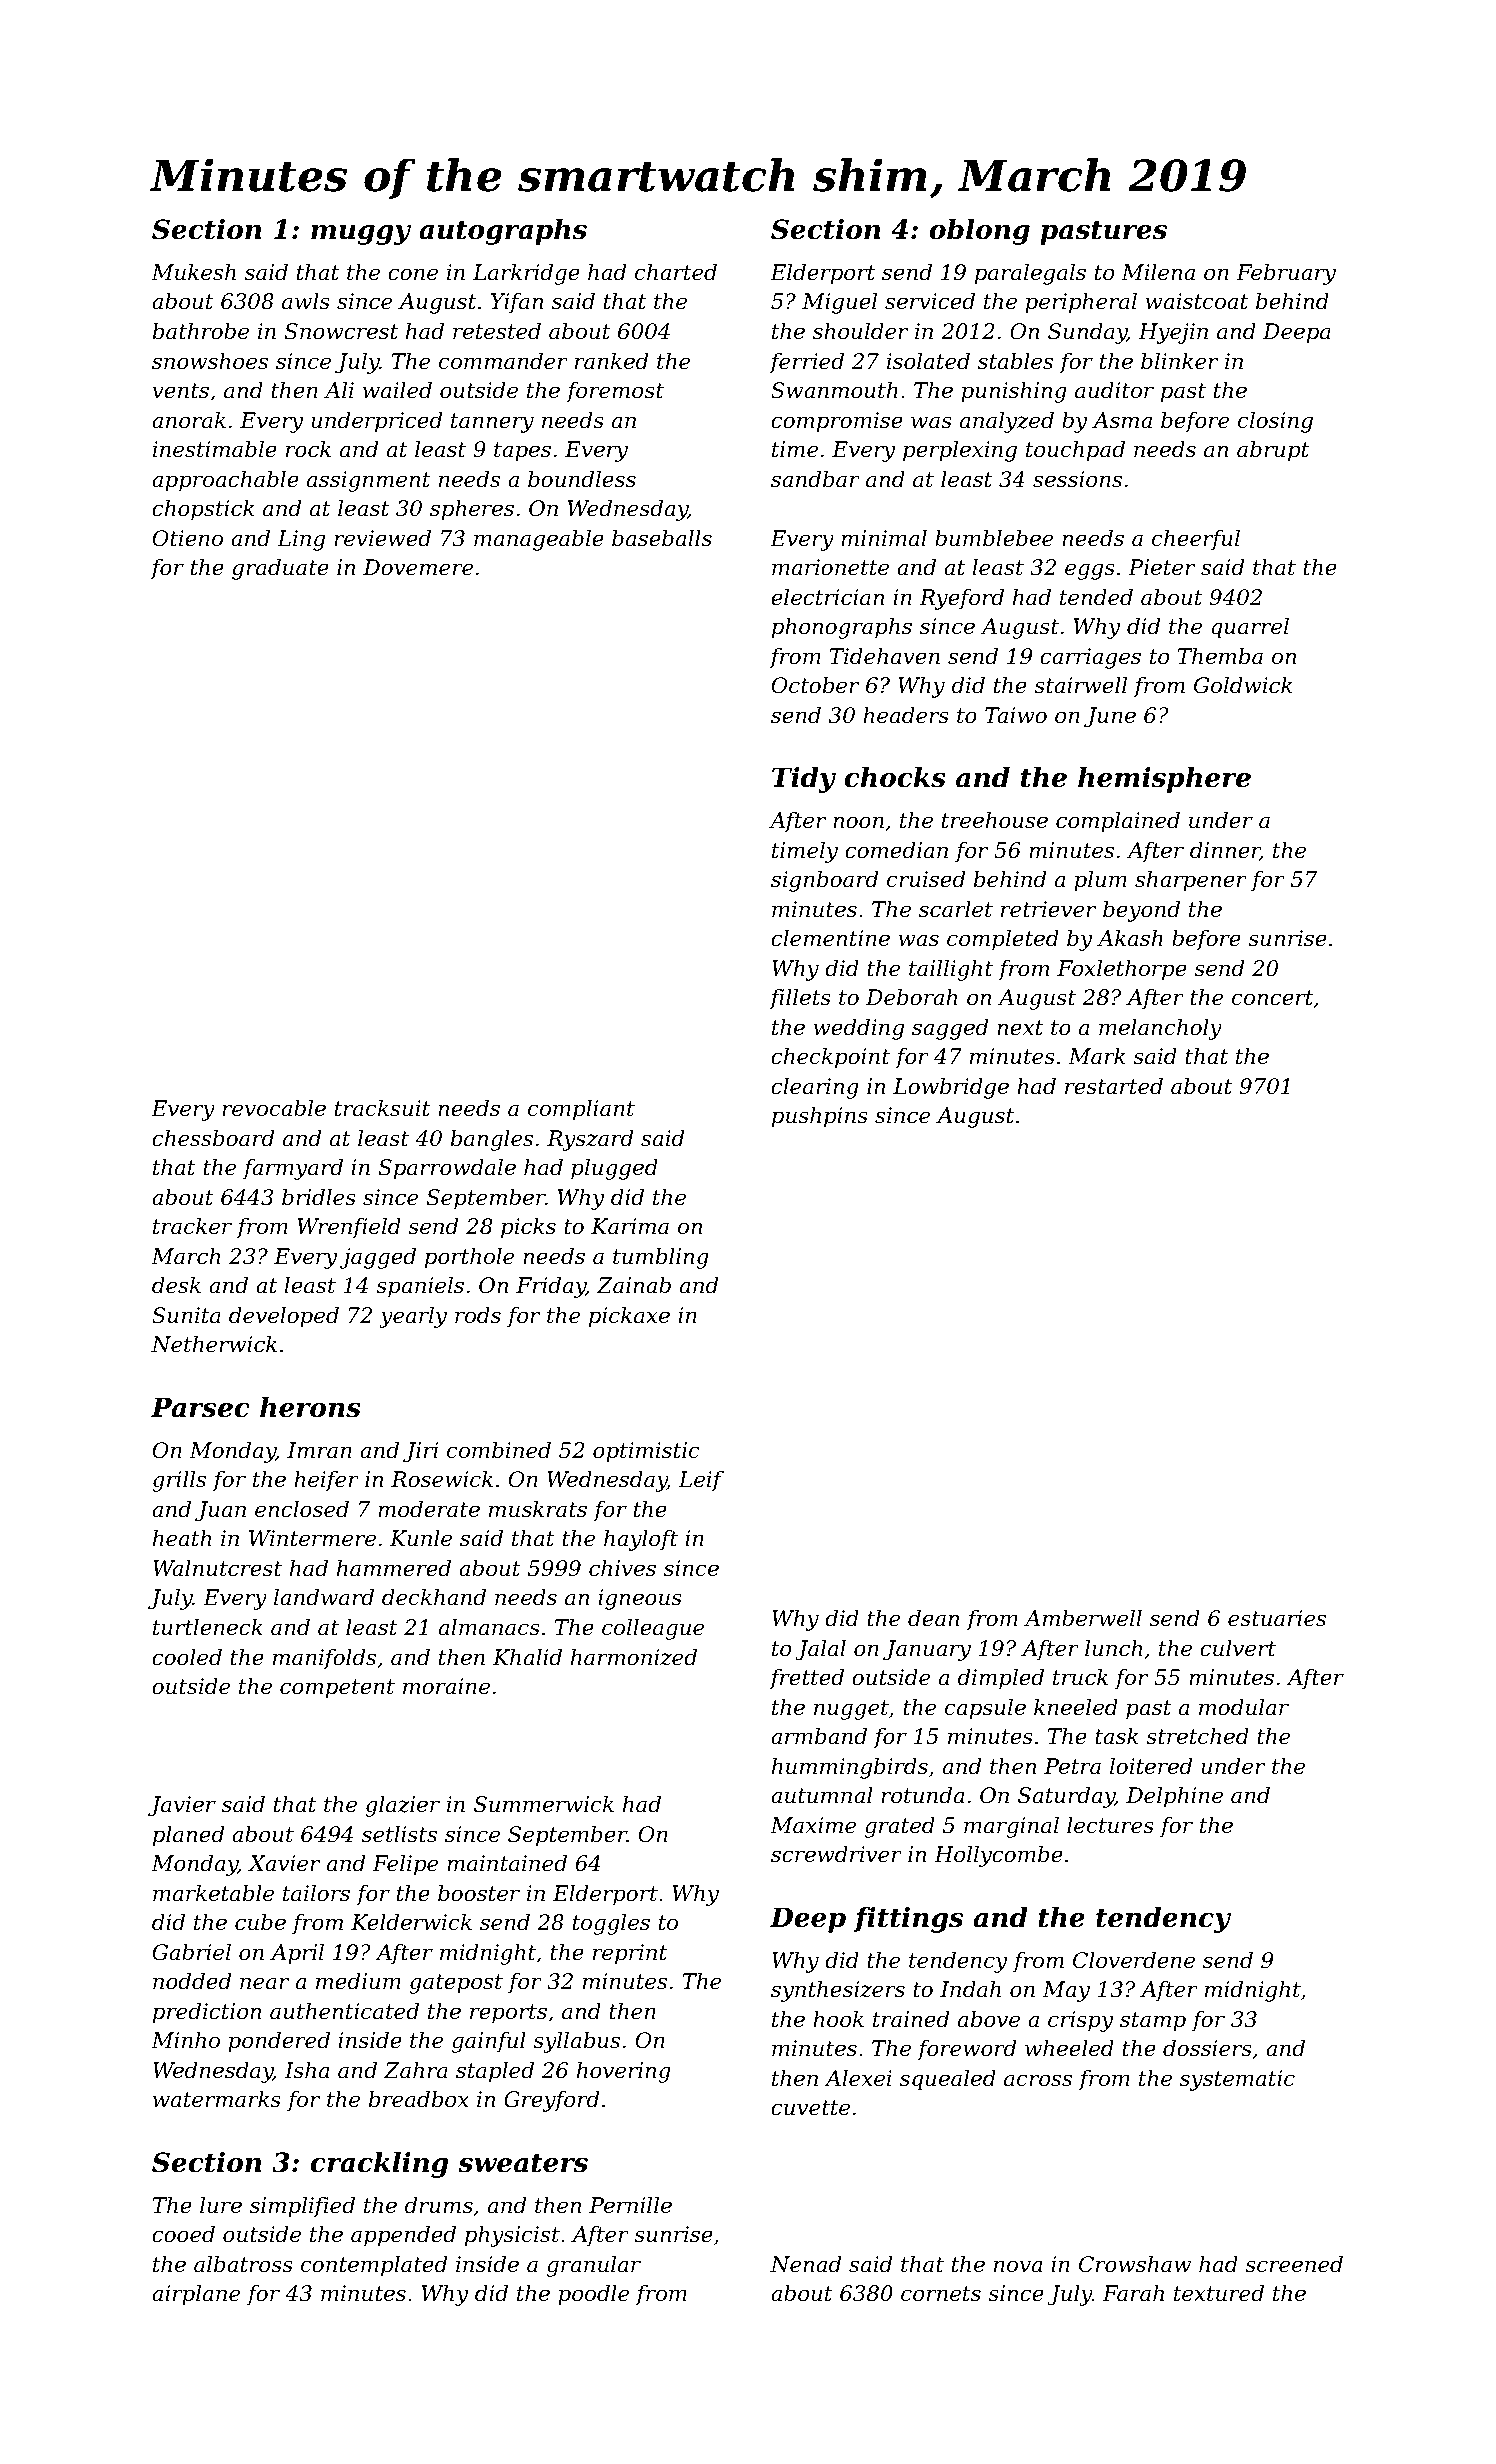 The image size is (1496, 2464). What do you see at coordinates (193, 272) in the screenshot?
I see `Mukesh` at bounding box center [193, 272].
